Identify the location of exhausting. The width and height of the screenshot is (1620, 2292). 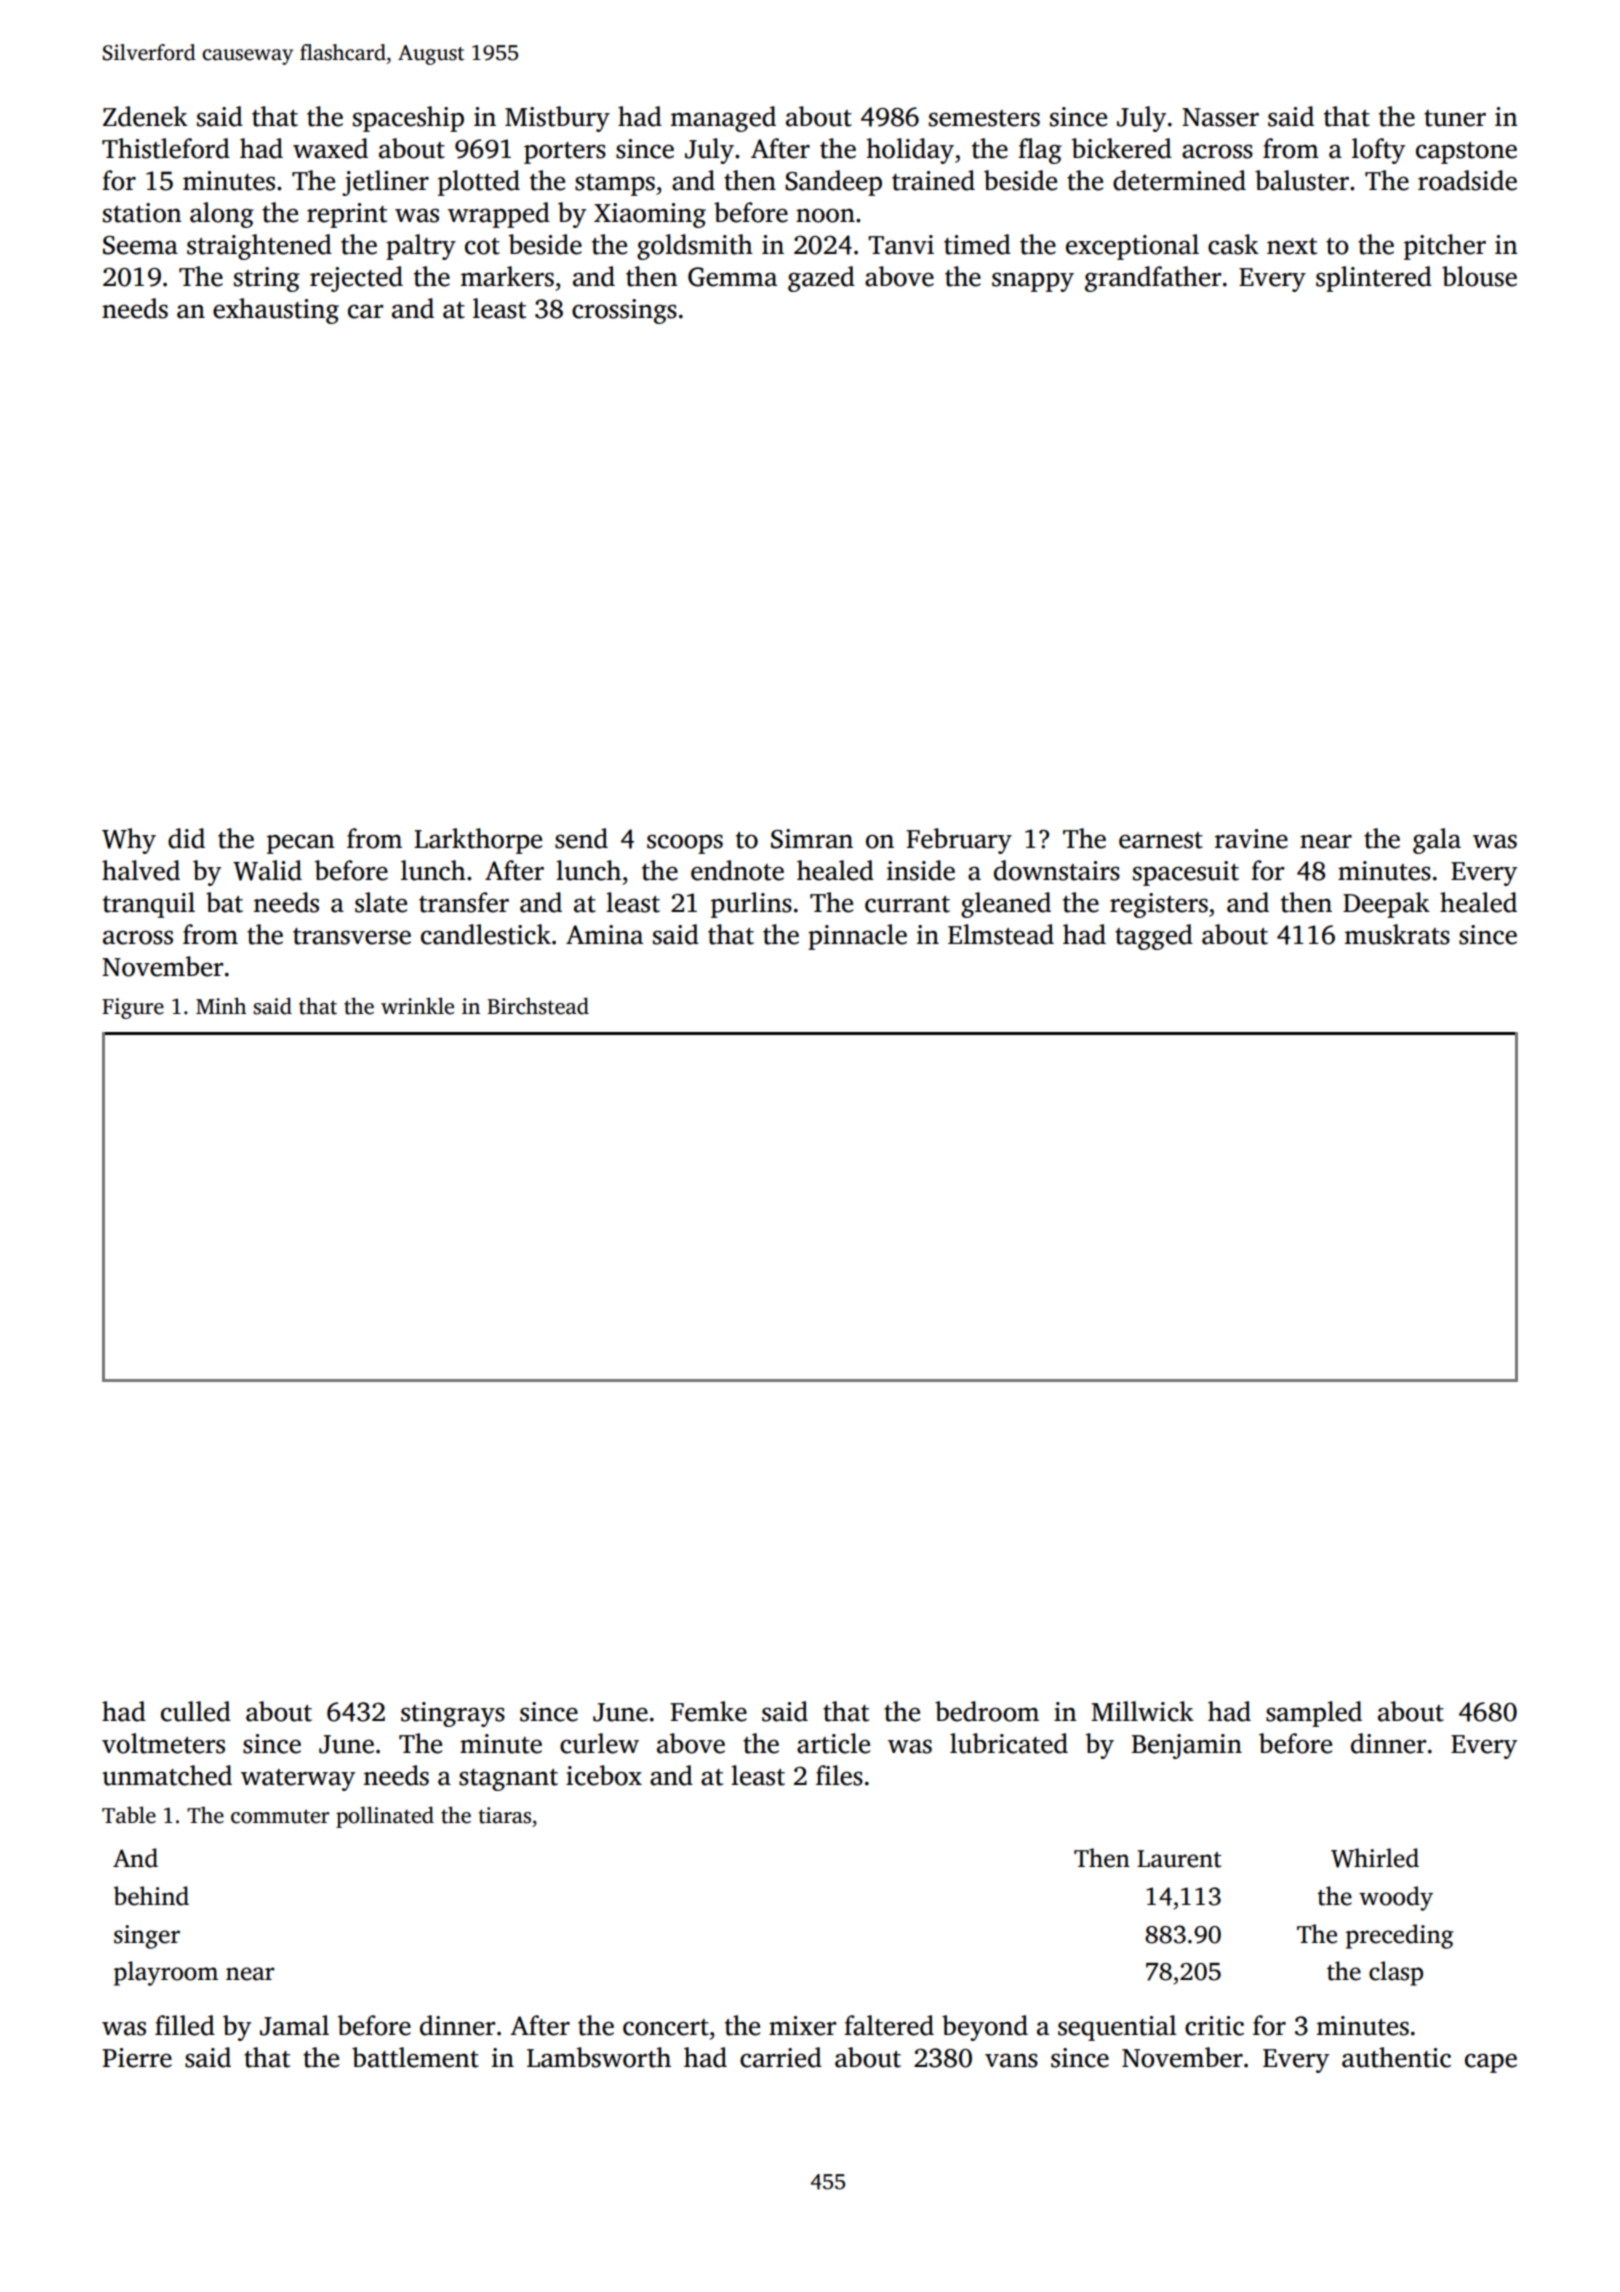
(276, 311).
